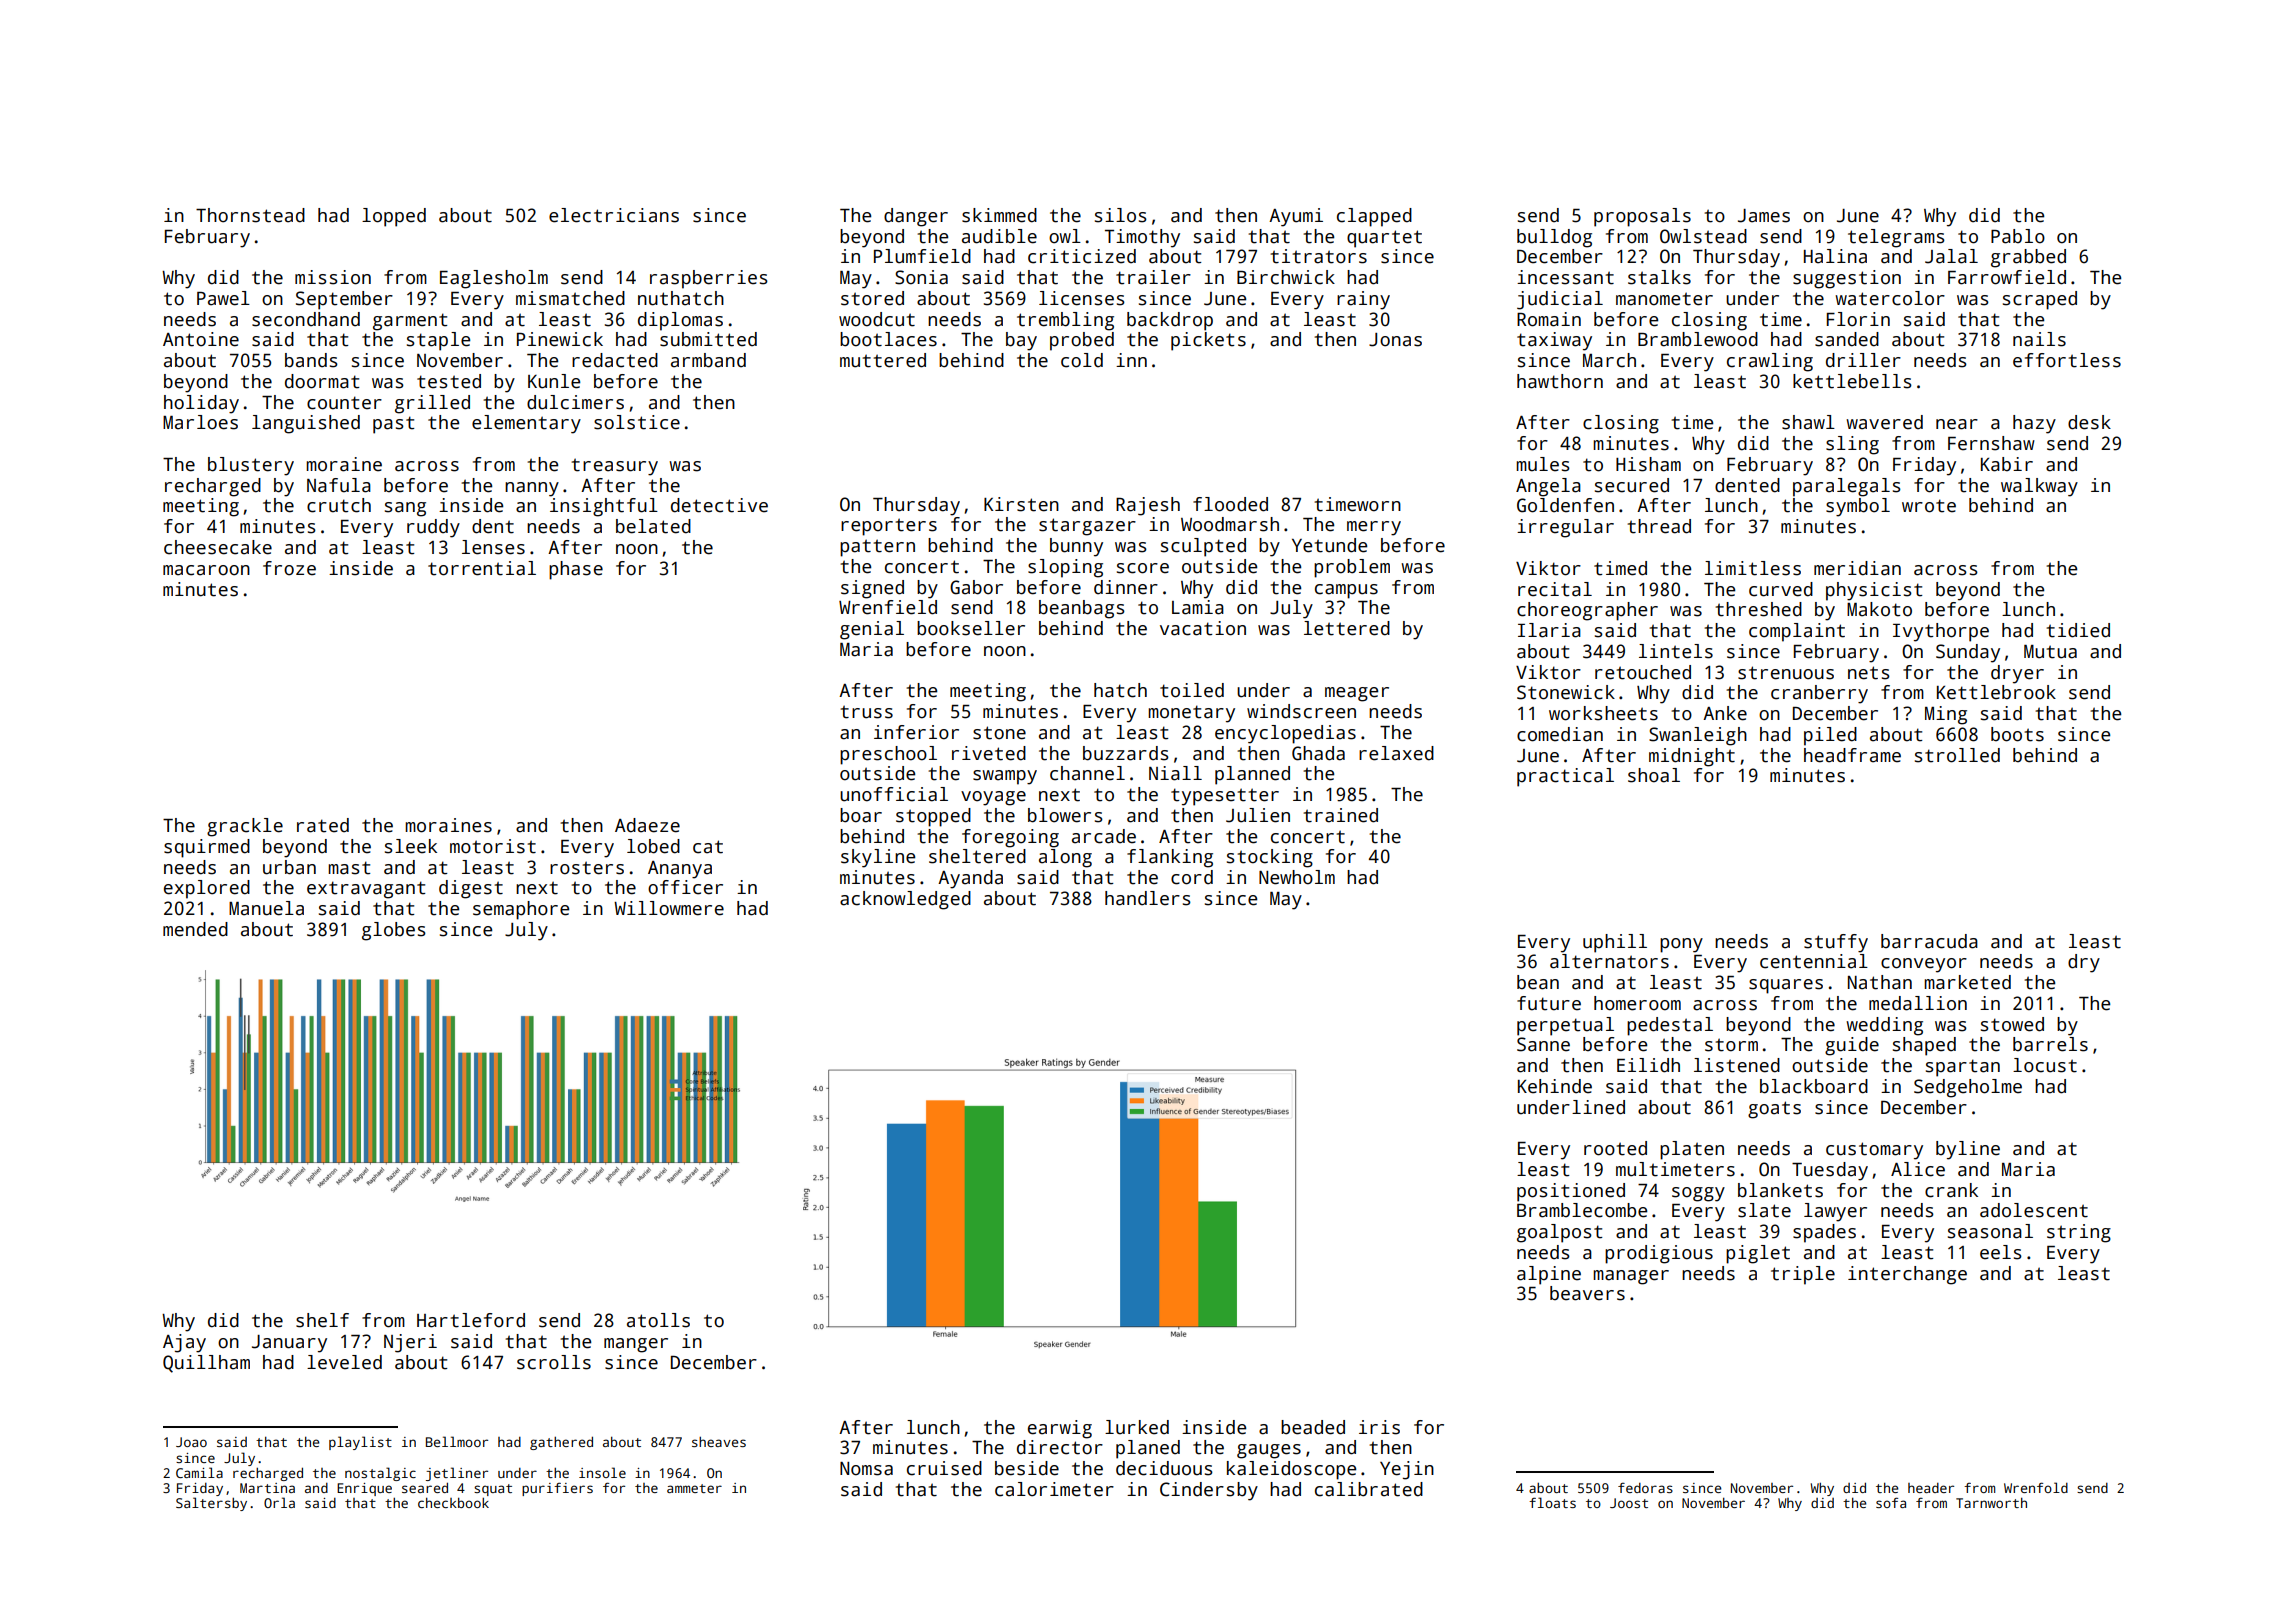 This screenshot has height=1620, width=2292. What do you see at coordinates (250, 215) in the screenshot?
I see `Thornstead` at bounding box center [250, 215].
